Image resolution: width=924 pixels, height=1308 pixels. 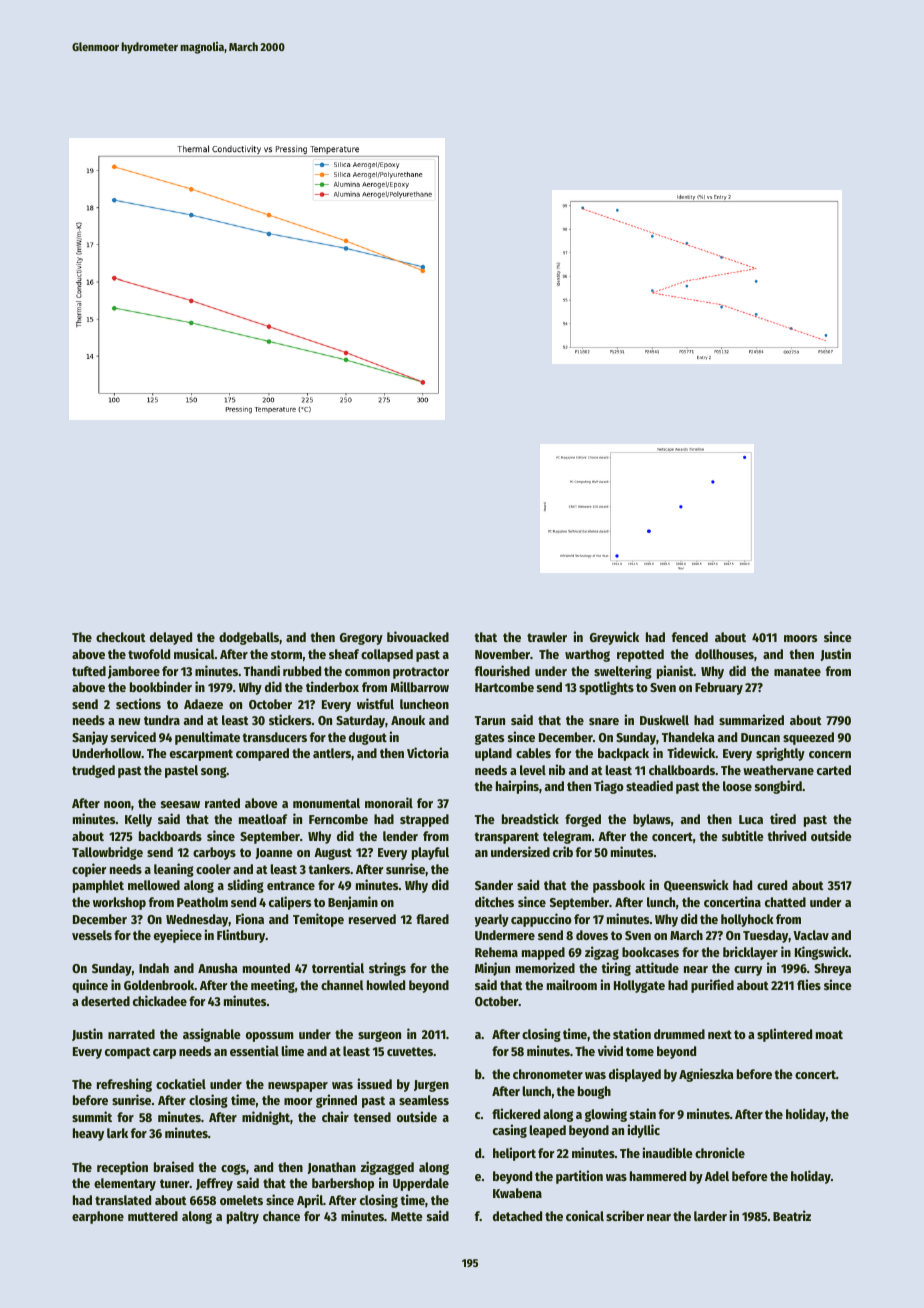 What do you see at coordinates (249, 638) in the screenshot?
I see `dodgeballs` at bounding box center [249, 638].
